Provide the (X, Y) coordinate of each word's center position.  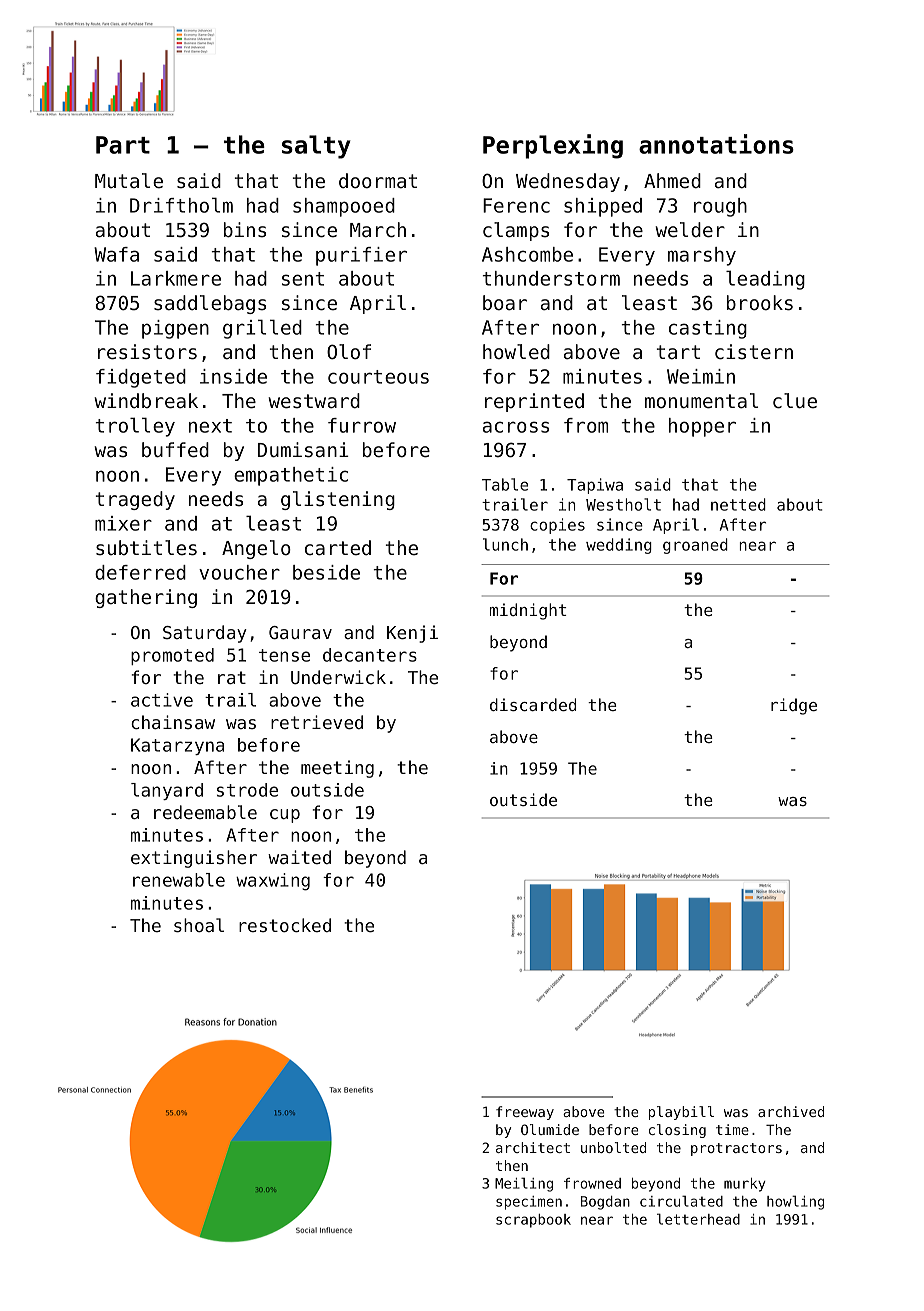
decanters (370, 655)
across (516, 427)
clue (795, 401)
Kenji (412, 634)
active (162, 700)
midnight (528, 611)
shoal (199, 925)
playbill (681, 1113)
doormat (378, 181)
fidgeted (141, 378)
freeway (525, 1113)
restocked (285, 925)
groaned (695, 546)
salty (316, 147)
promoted (172, 656)
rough (720, 207)
